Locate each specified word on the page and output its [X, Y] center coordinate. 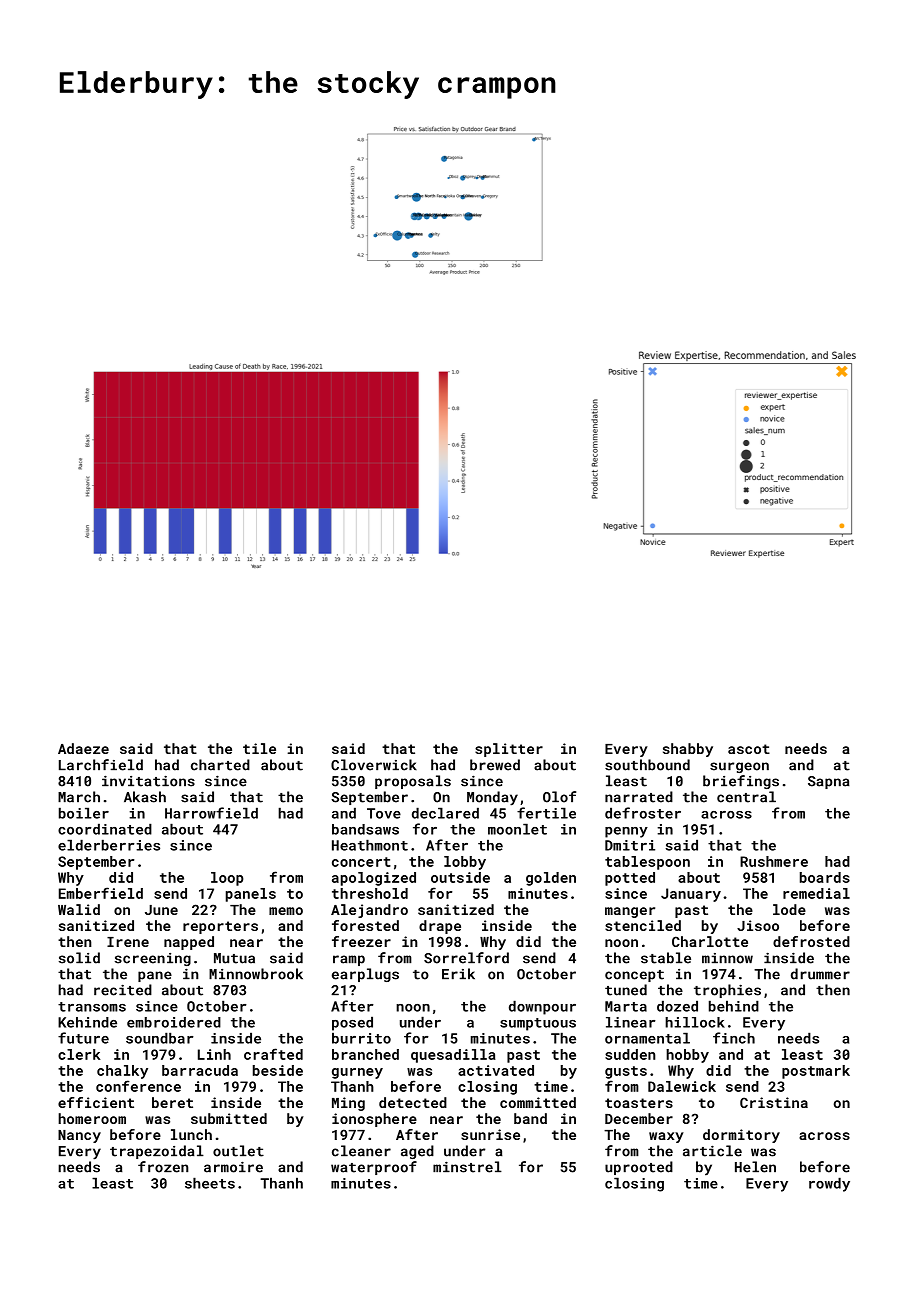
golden [551, 879]
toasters [639, 1103]
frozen [163, 1167]
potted [630, 879]
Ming [348, 1104]
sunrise [490, 1134]
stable [666, 958]
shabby [688, 750]
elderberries [109, 845]
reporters [220, 927]
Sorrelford [466, 958]
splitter [509, 750]
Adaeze [83, 748]
